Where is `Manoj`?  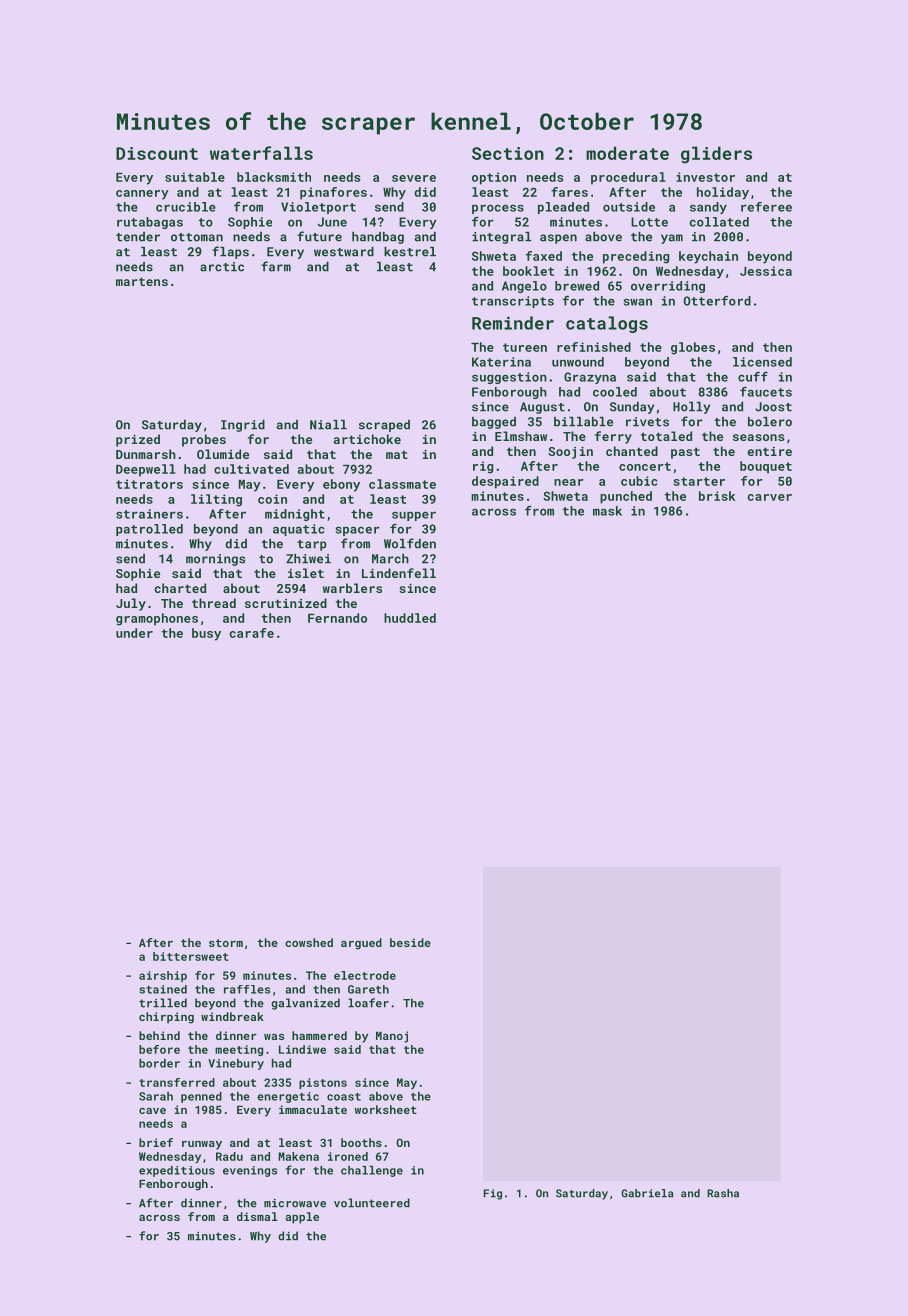 Manoj is located at coordinates (392, 1037).
